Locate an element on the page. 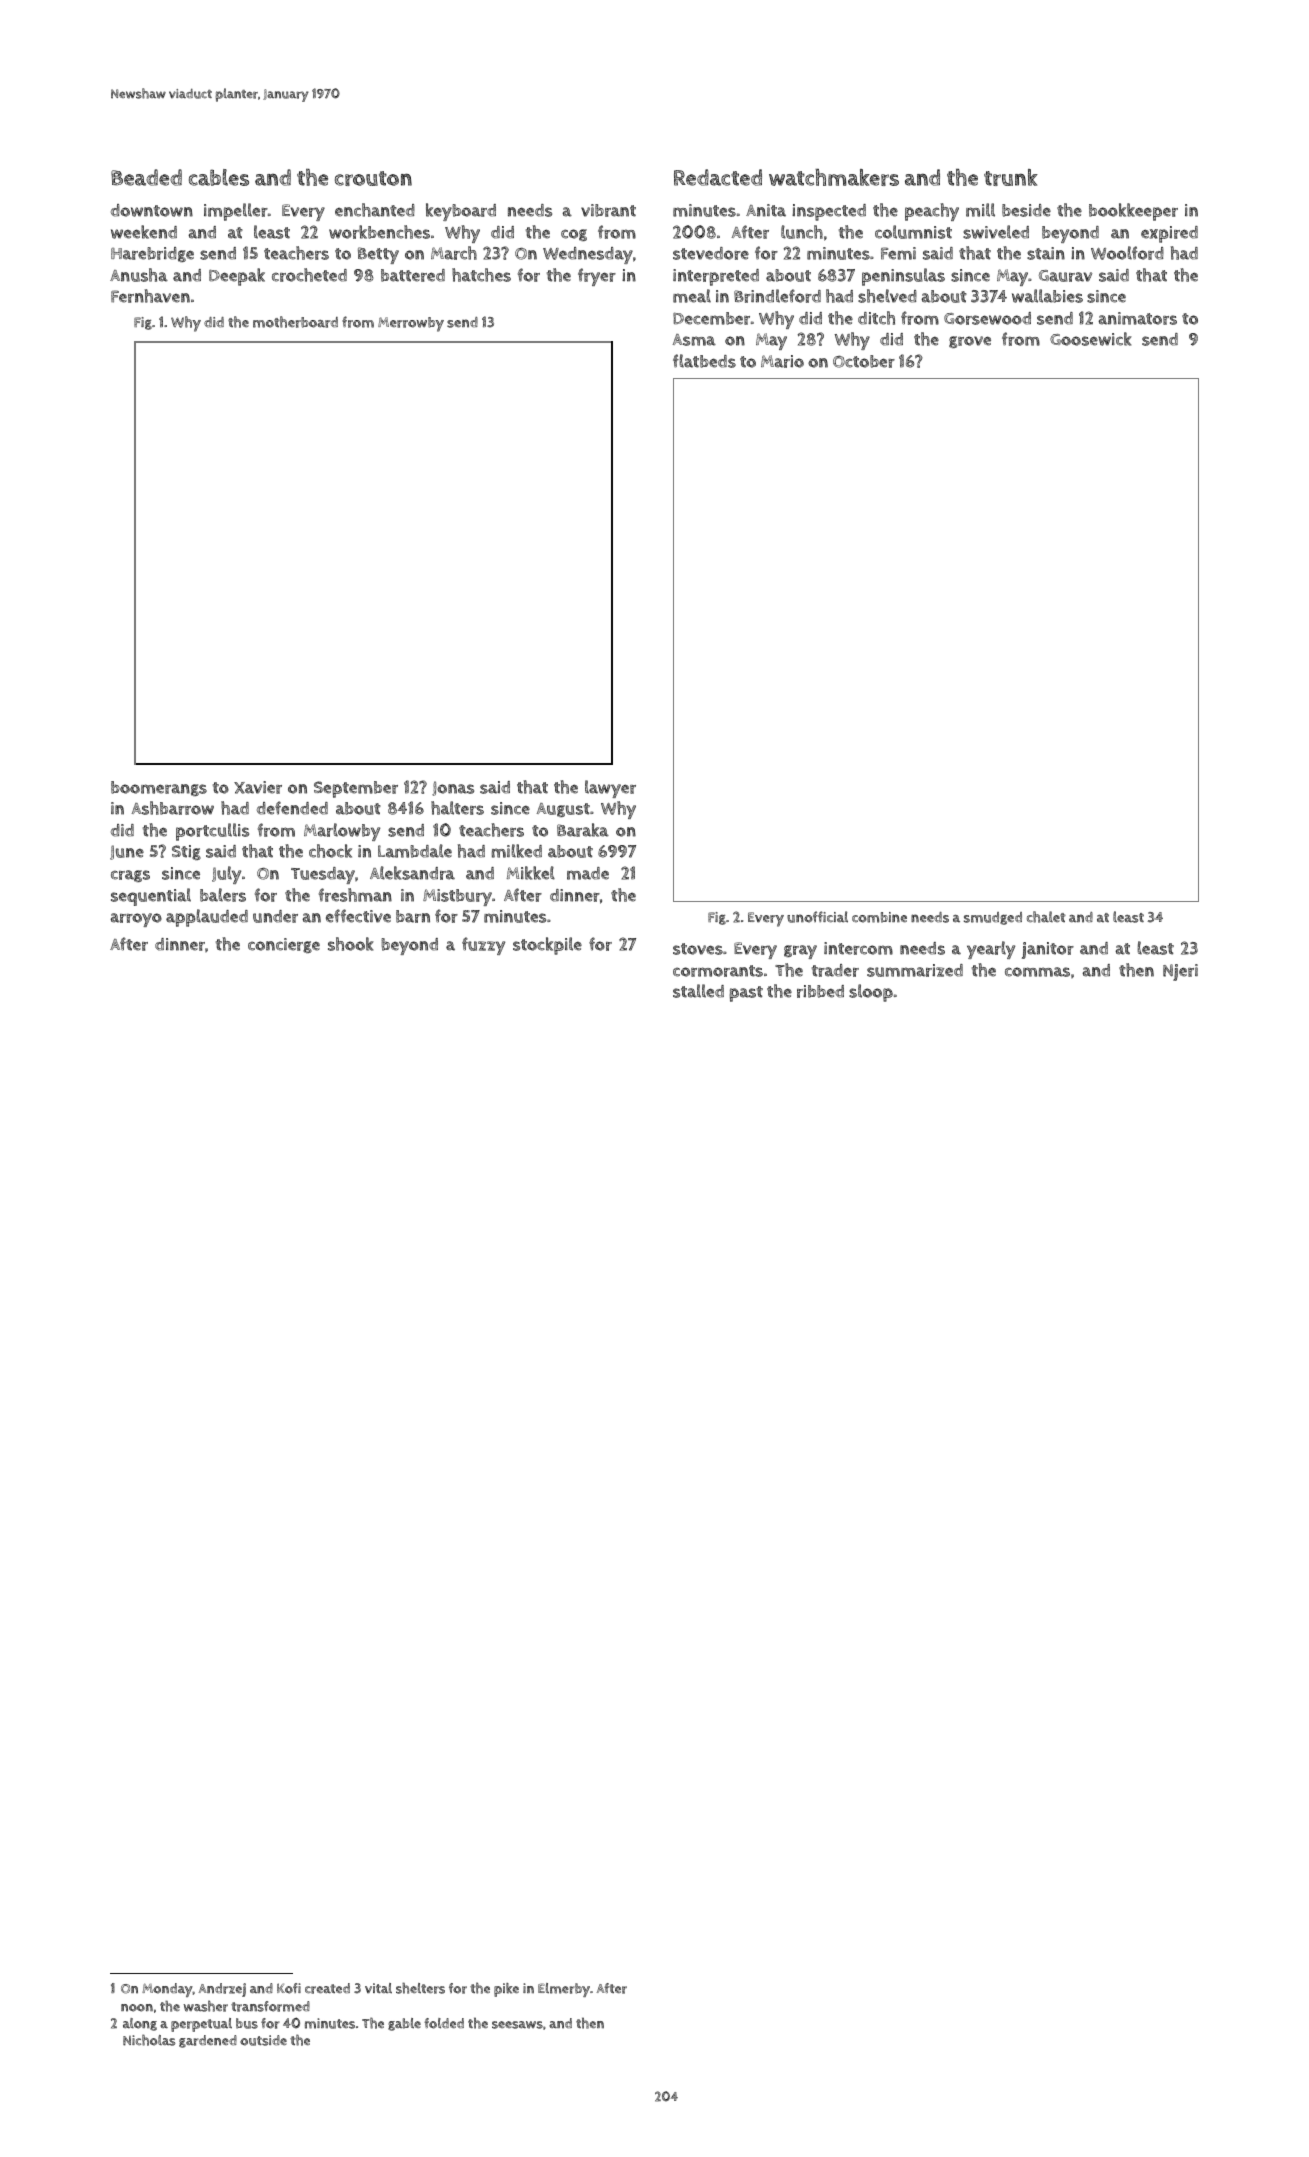 The width and height of the document is (1309, 2157). Njeri is located at coordinates (1180, 972).
